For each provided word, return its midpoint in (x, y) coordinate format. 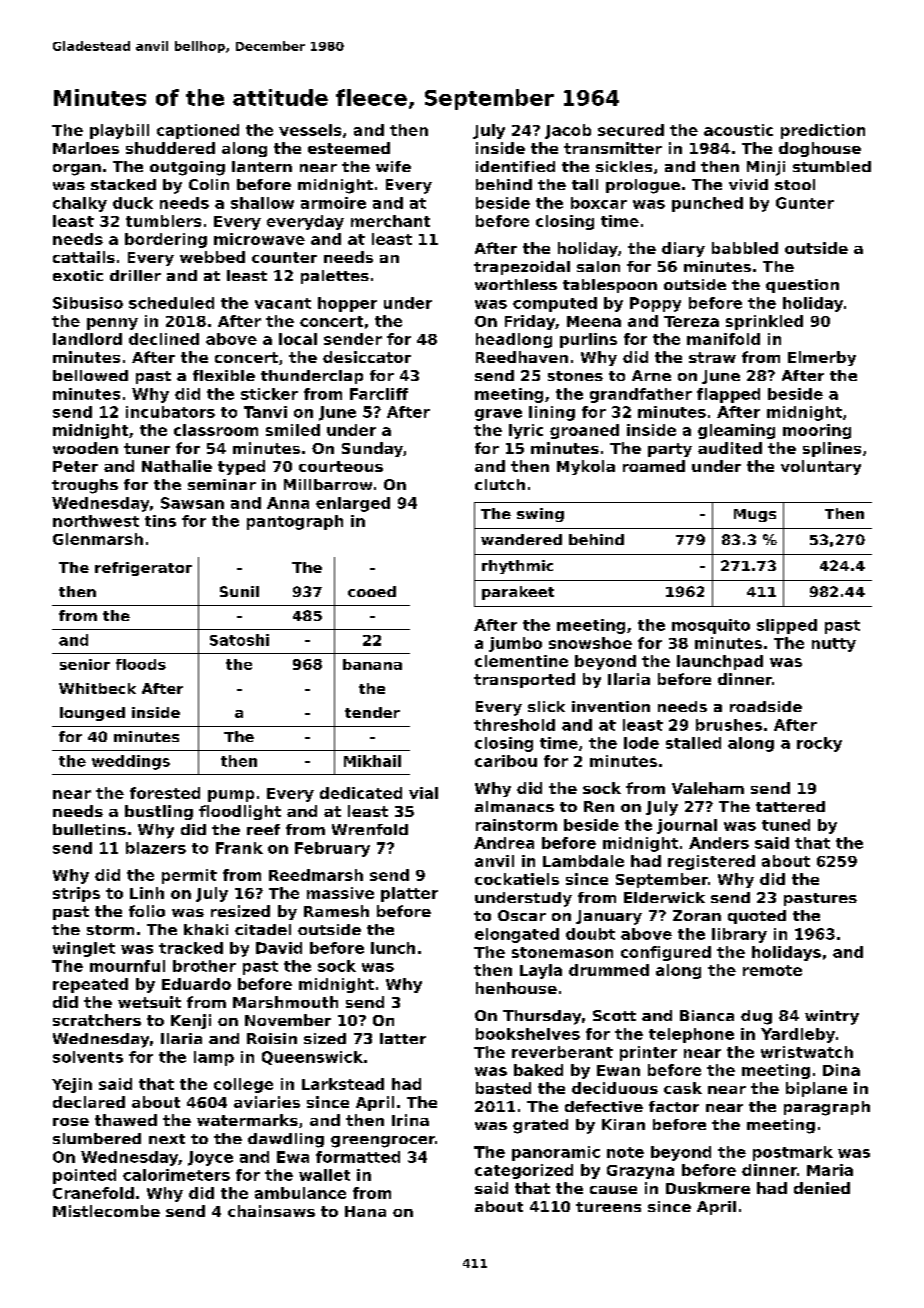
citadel (263, 929)
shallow (262, 203)
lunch (393, 948)
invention (611, 706)
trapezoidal (522, 268)
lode (641, 743)
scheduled (171, 303)
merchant (390, 221)
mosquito (711, 626)
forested (165, 793)
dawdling (286, 1140)
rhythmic (517, 567)
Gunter (805, 203)
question (802, 286)
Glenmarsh (98, 539)
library (739, 935)
